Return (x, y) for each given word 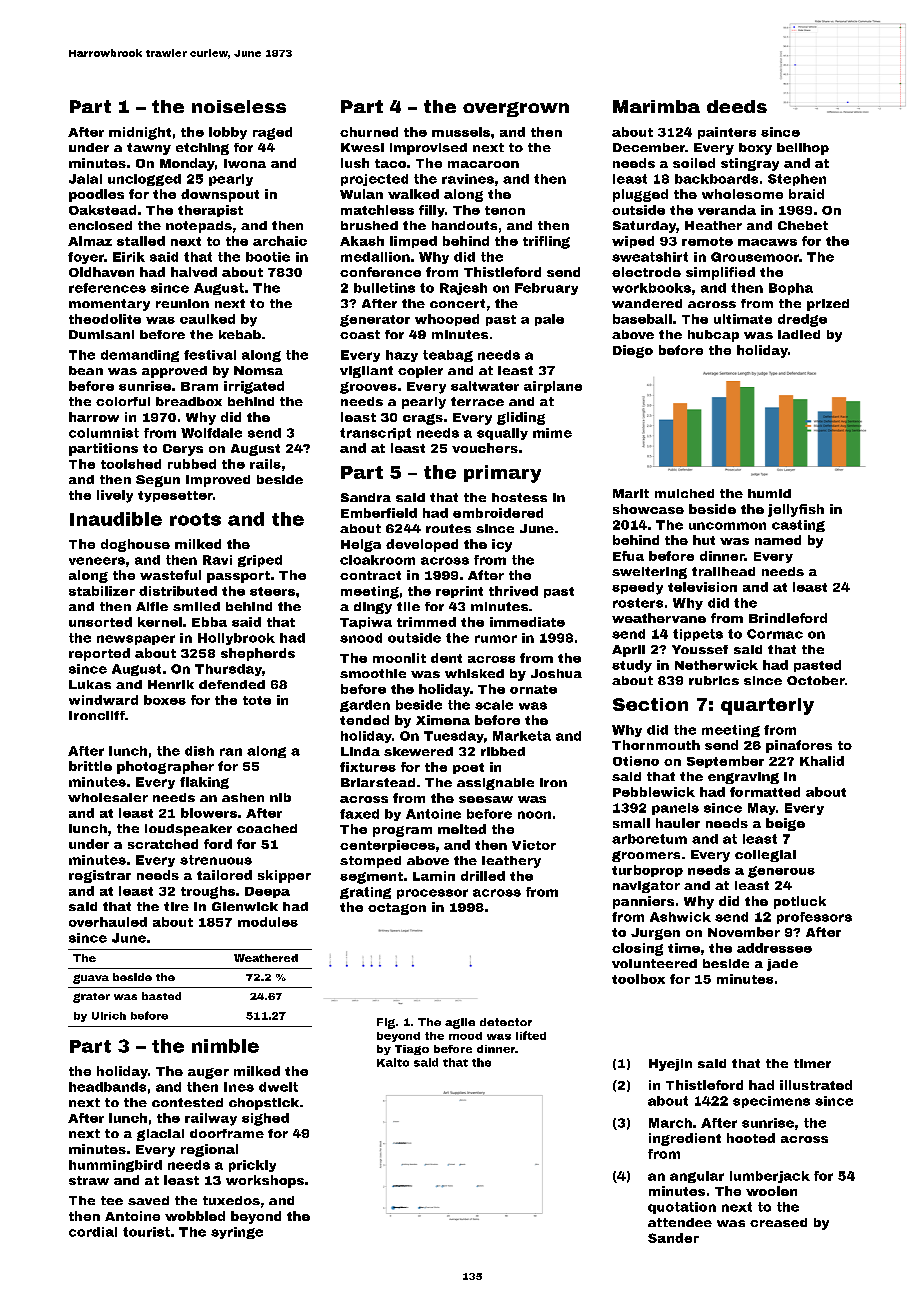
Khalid (822, 761)
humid (769, 493)
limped (413, 242)
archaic (280, 241)
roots (195, 519)
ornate (533, 689)
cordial (93, 1232)
